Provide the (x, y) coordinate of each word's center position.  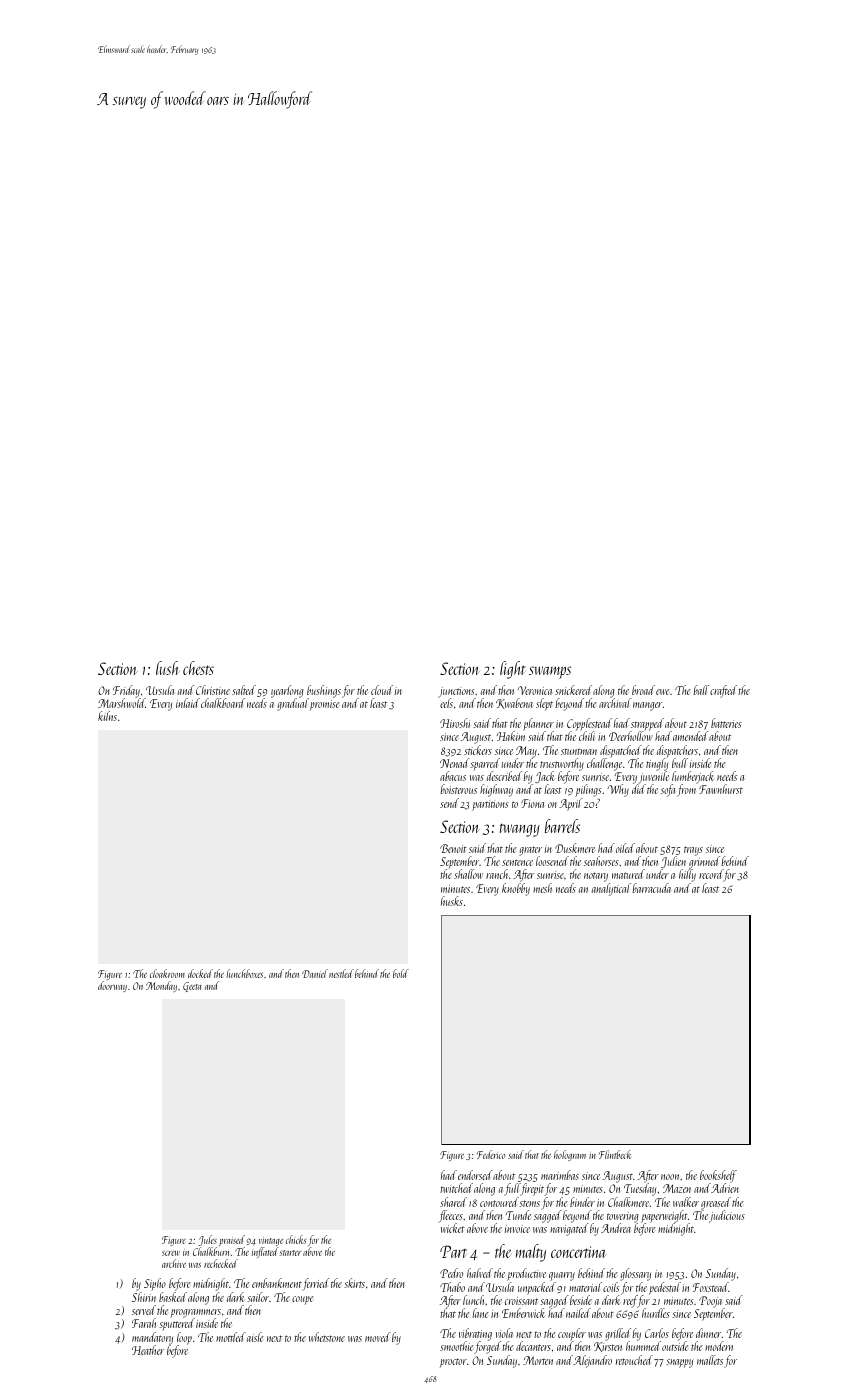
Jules (207, 1240)
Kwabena (514, 703)
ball (701, 690)
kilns (107, 716)
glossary (635, 1274)
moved (378, 1337)
